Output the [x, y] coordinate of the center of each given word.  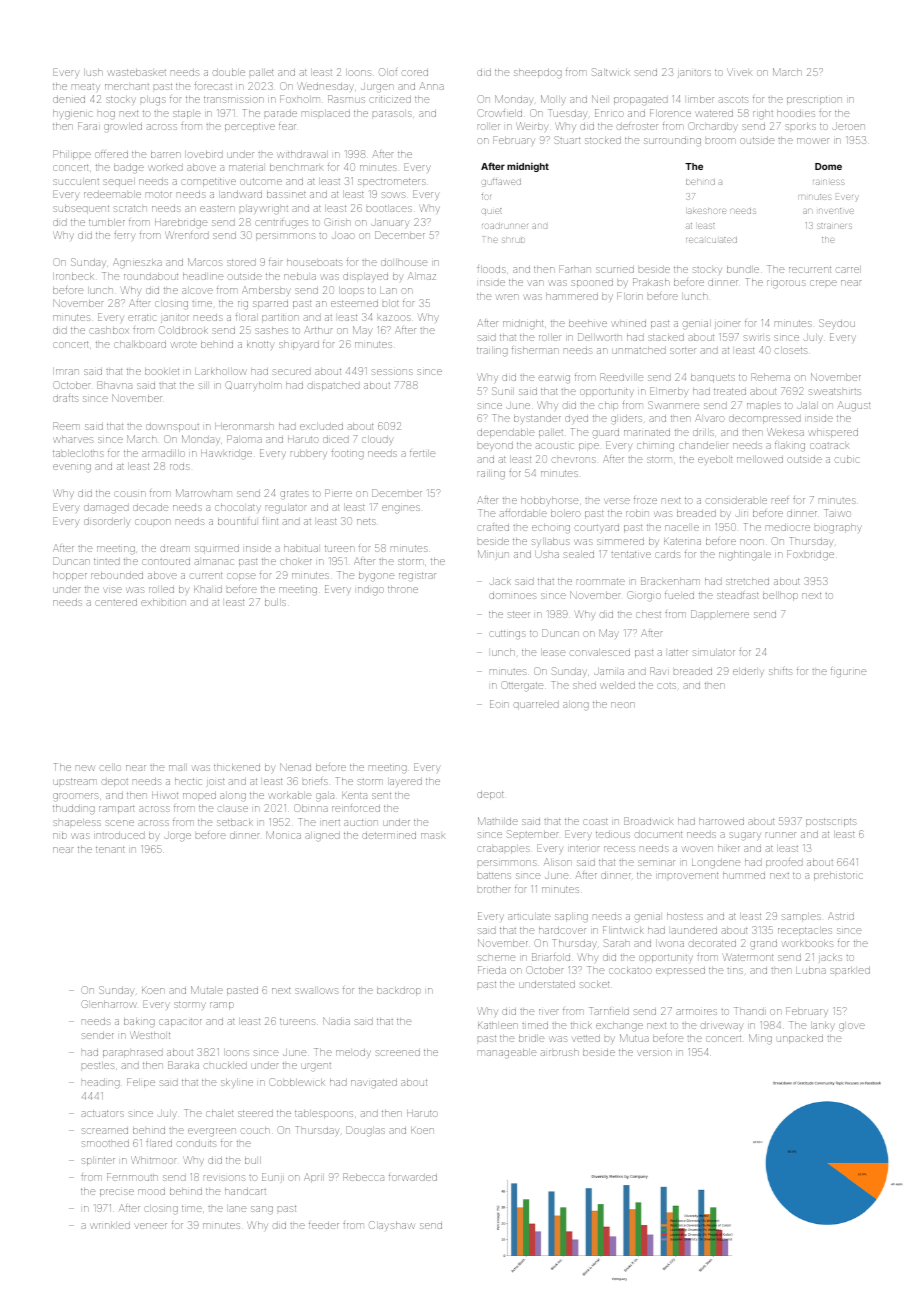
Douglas [365, 1131]
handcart [245, 1191]
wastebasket [137, 72]
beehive [588, 323]
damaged [106, 508]
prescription [814, 100]
